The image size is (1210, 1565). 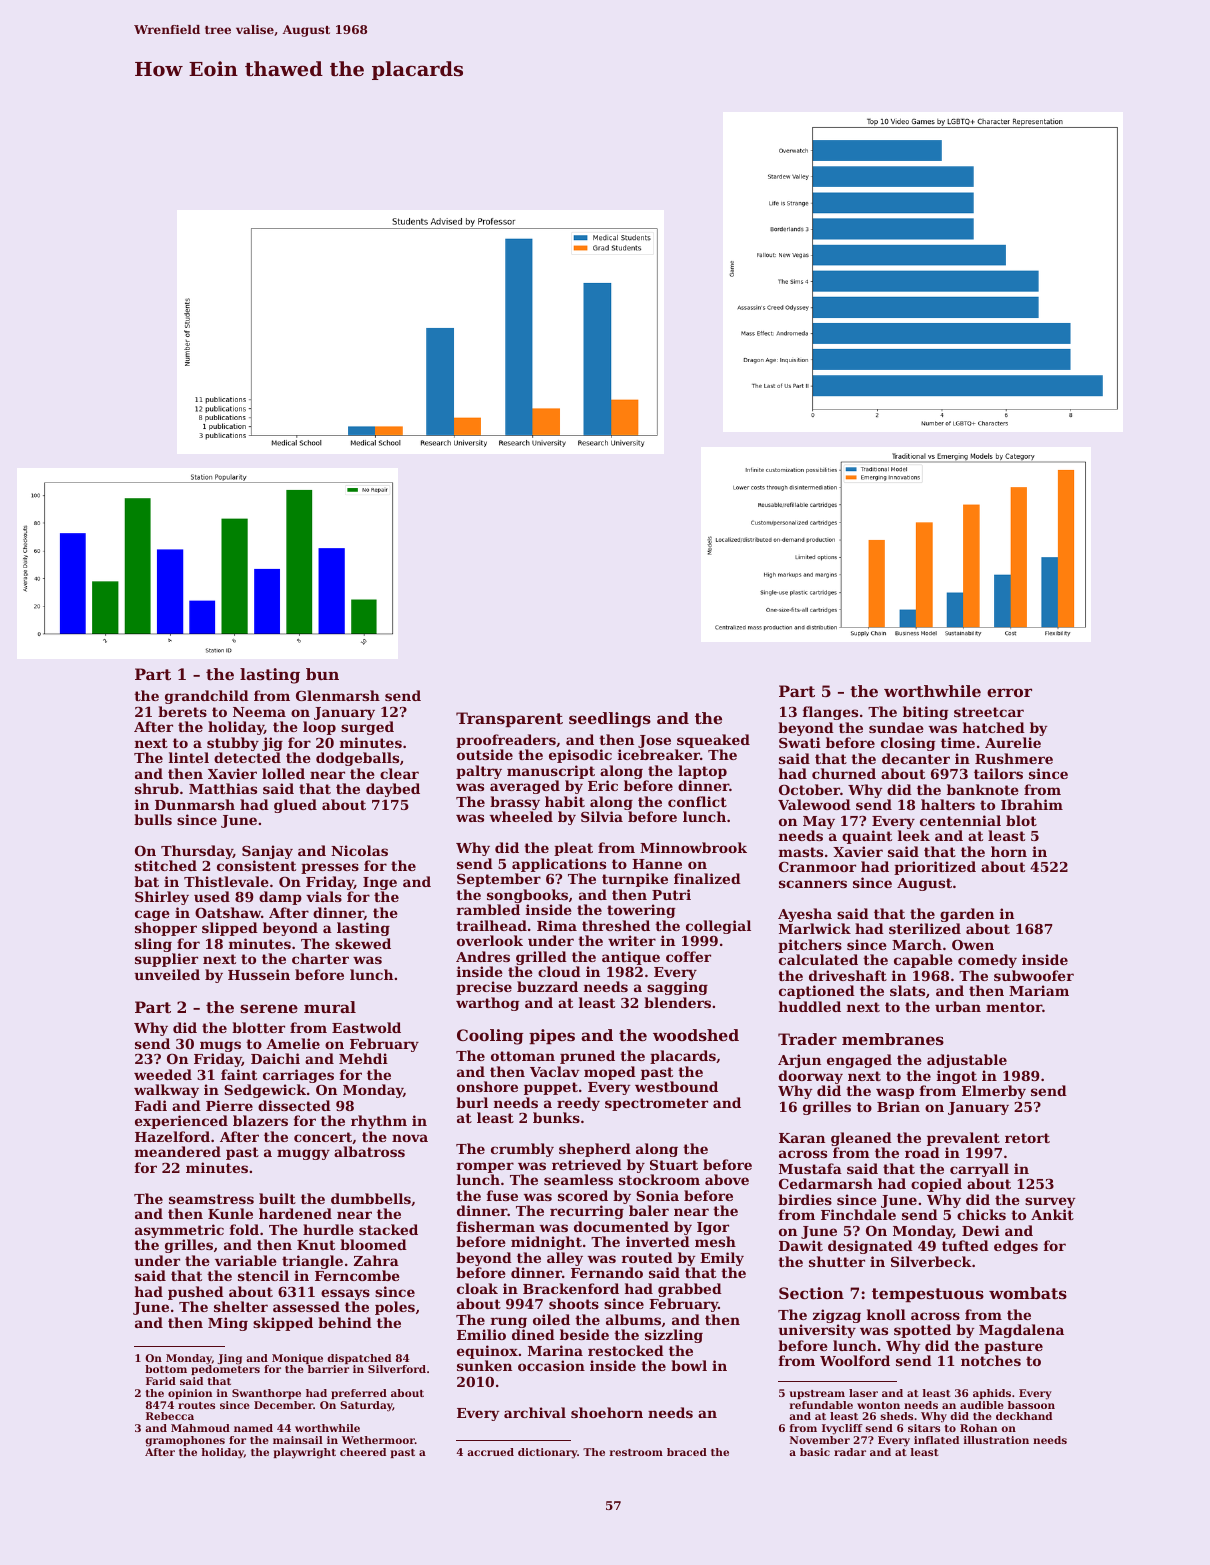 What do you see at coordinates (477, 1288) in the page?
I see `cloak` at bounding box center [477, 1288].
